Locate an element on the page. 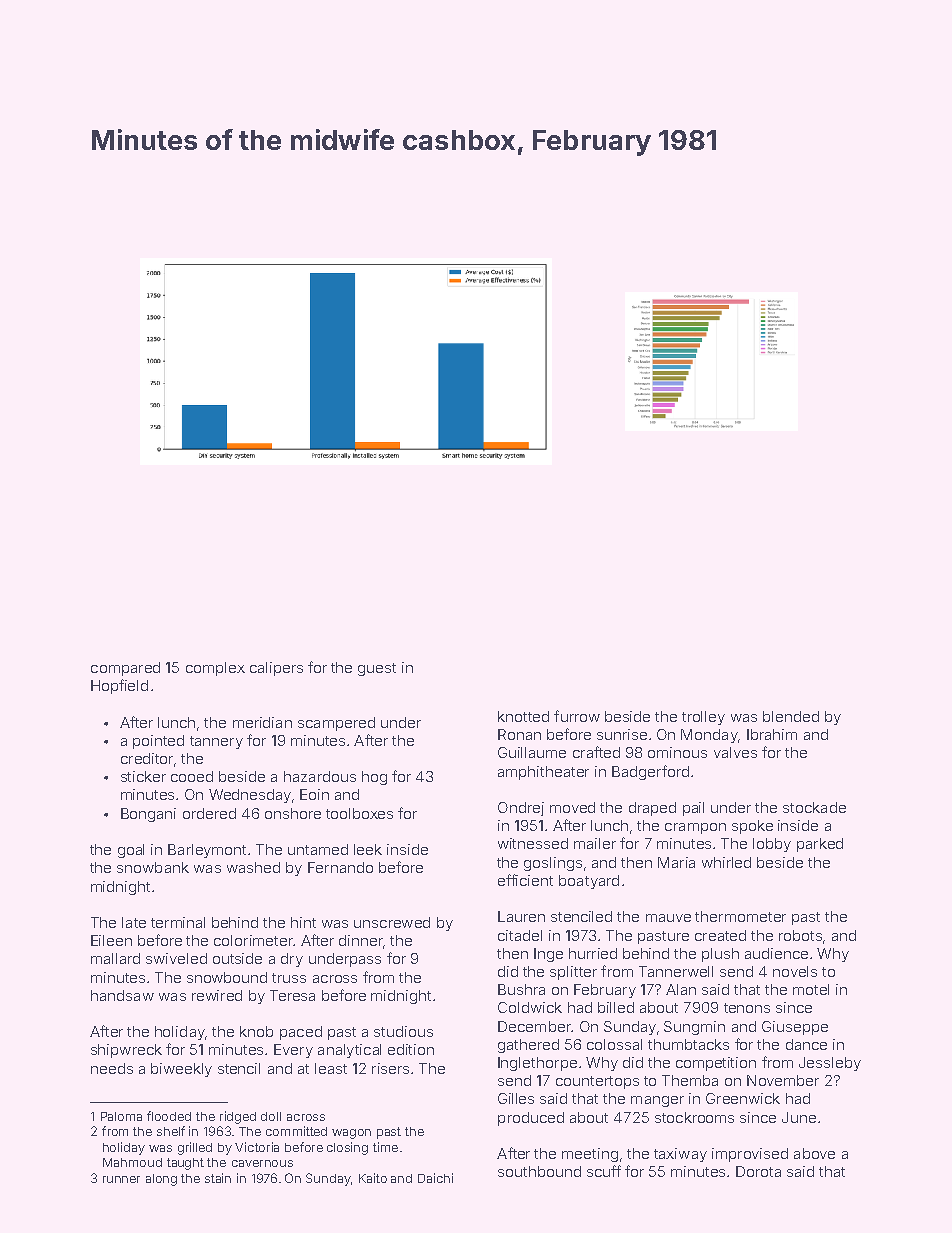 The height and width of the image is (1233, 952). taxiway is located at coordinates (680, 1155).
